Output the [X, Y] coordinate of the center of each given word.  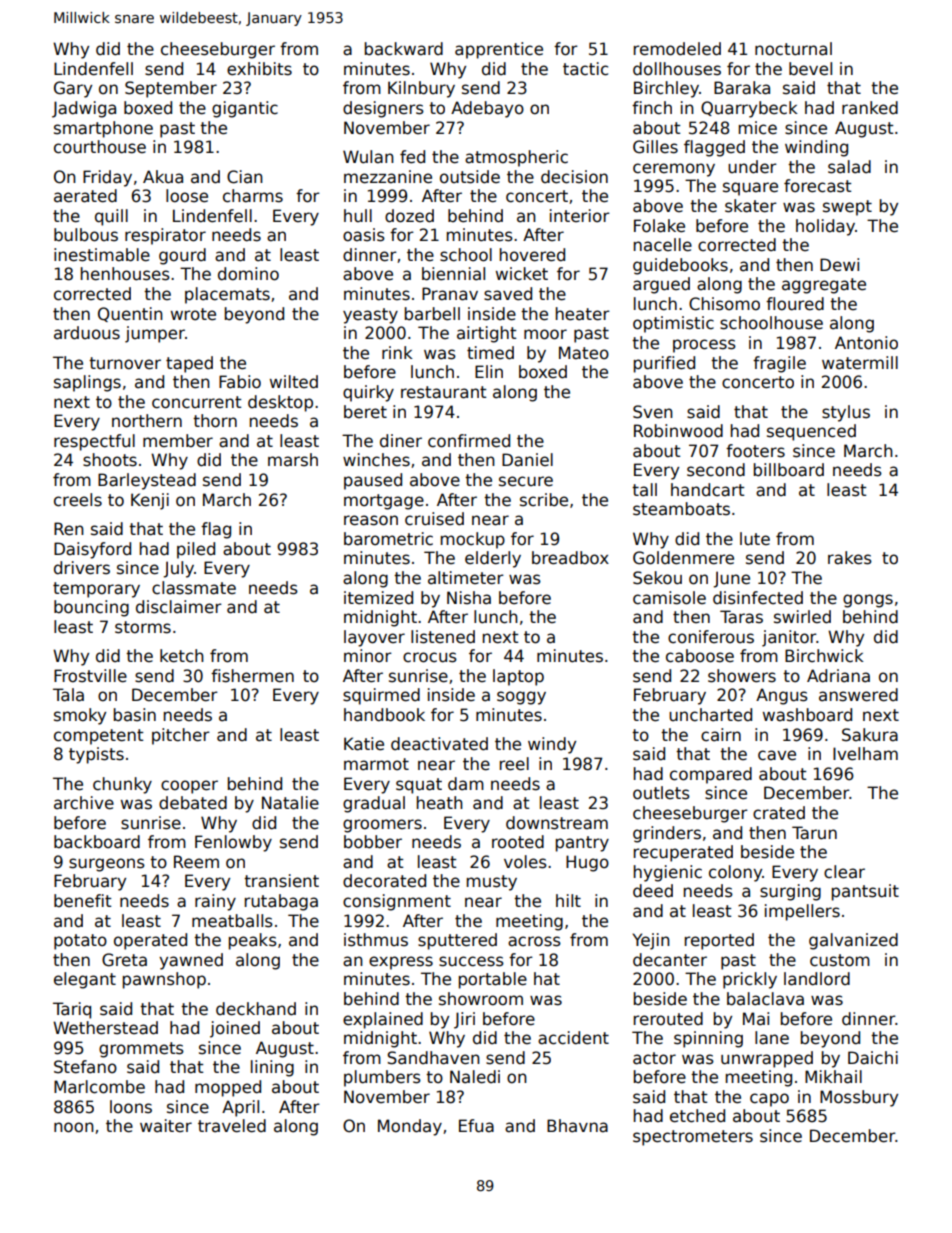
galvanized [853, 941]
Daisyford [92, 550]
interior [580, 216]
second [716, 470]
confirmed [469, 441]
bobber [373, 842]
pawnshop [164, 980]
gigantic [245, 109]
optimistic [673, 324]
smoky [80, 716]
